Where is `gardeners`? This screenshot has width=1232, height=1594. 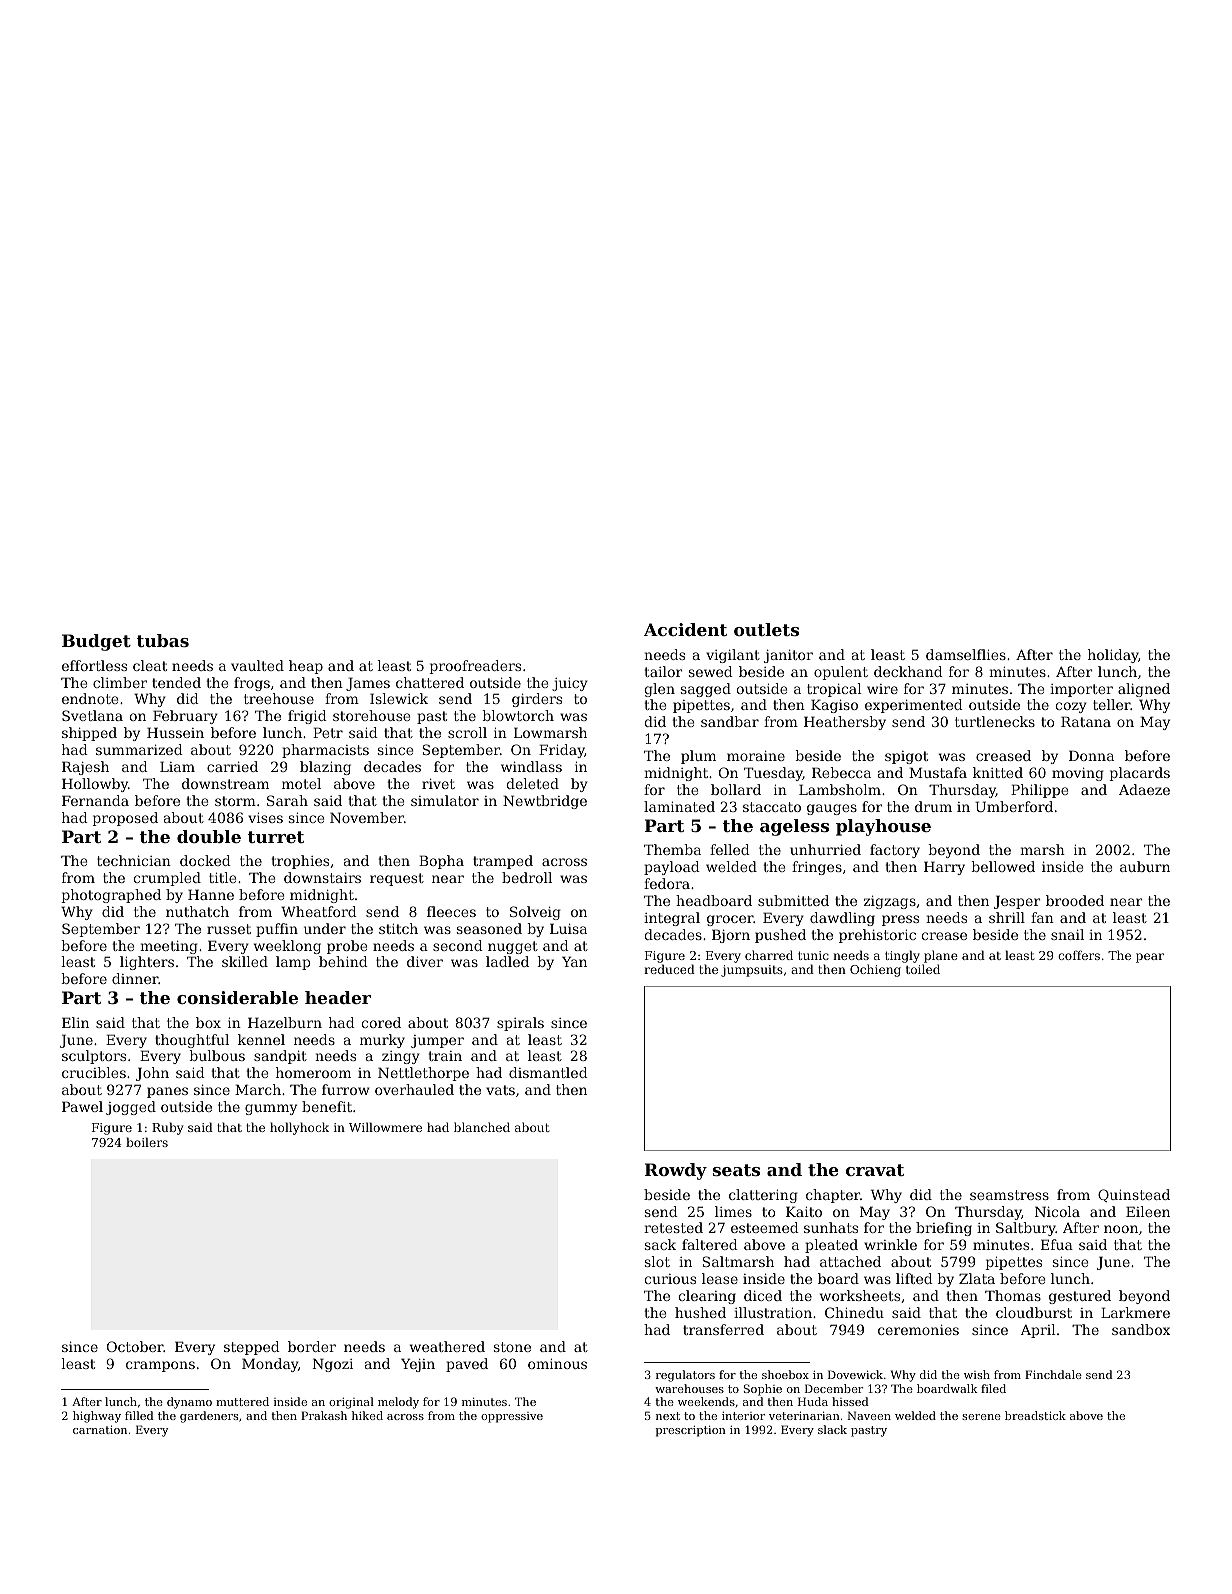 gardeners is located at coordinates (209, 1417).
